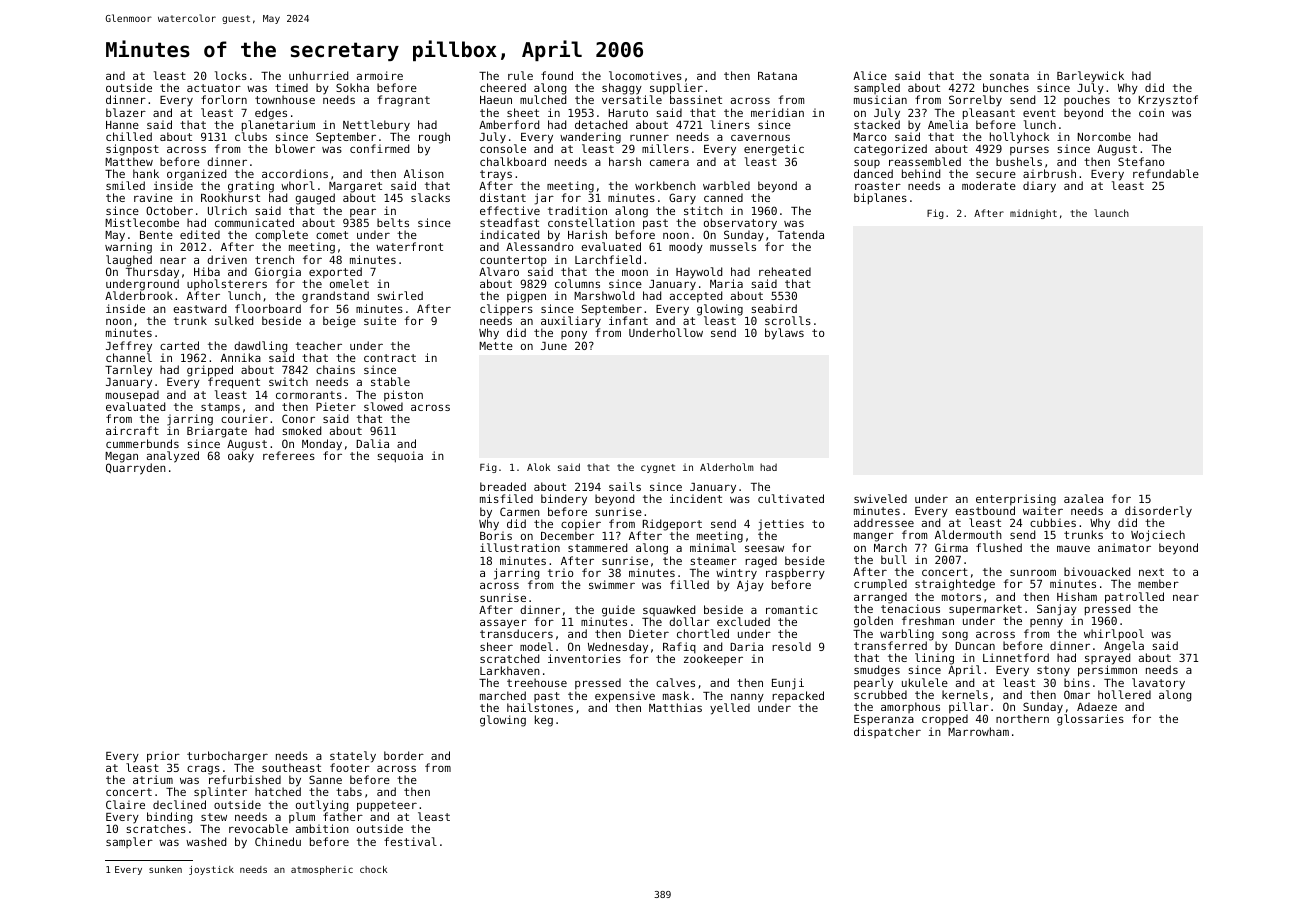  I want to click on prior, so click(163, 757).
